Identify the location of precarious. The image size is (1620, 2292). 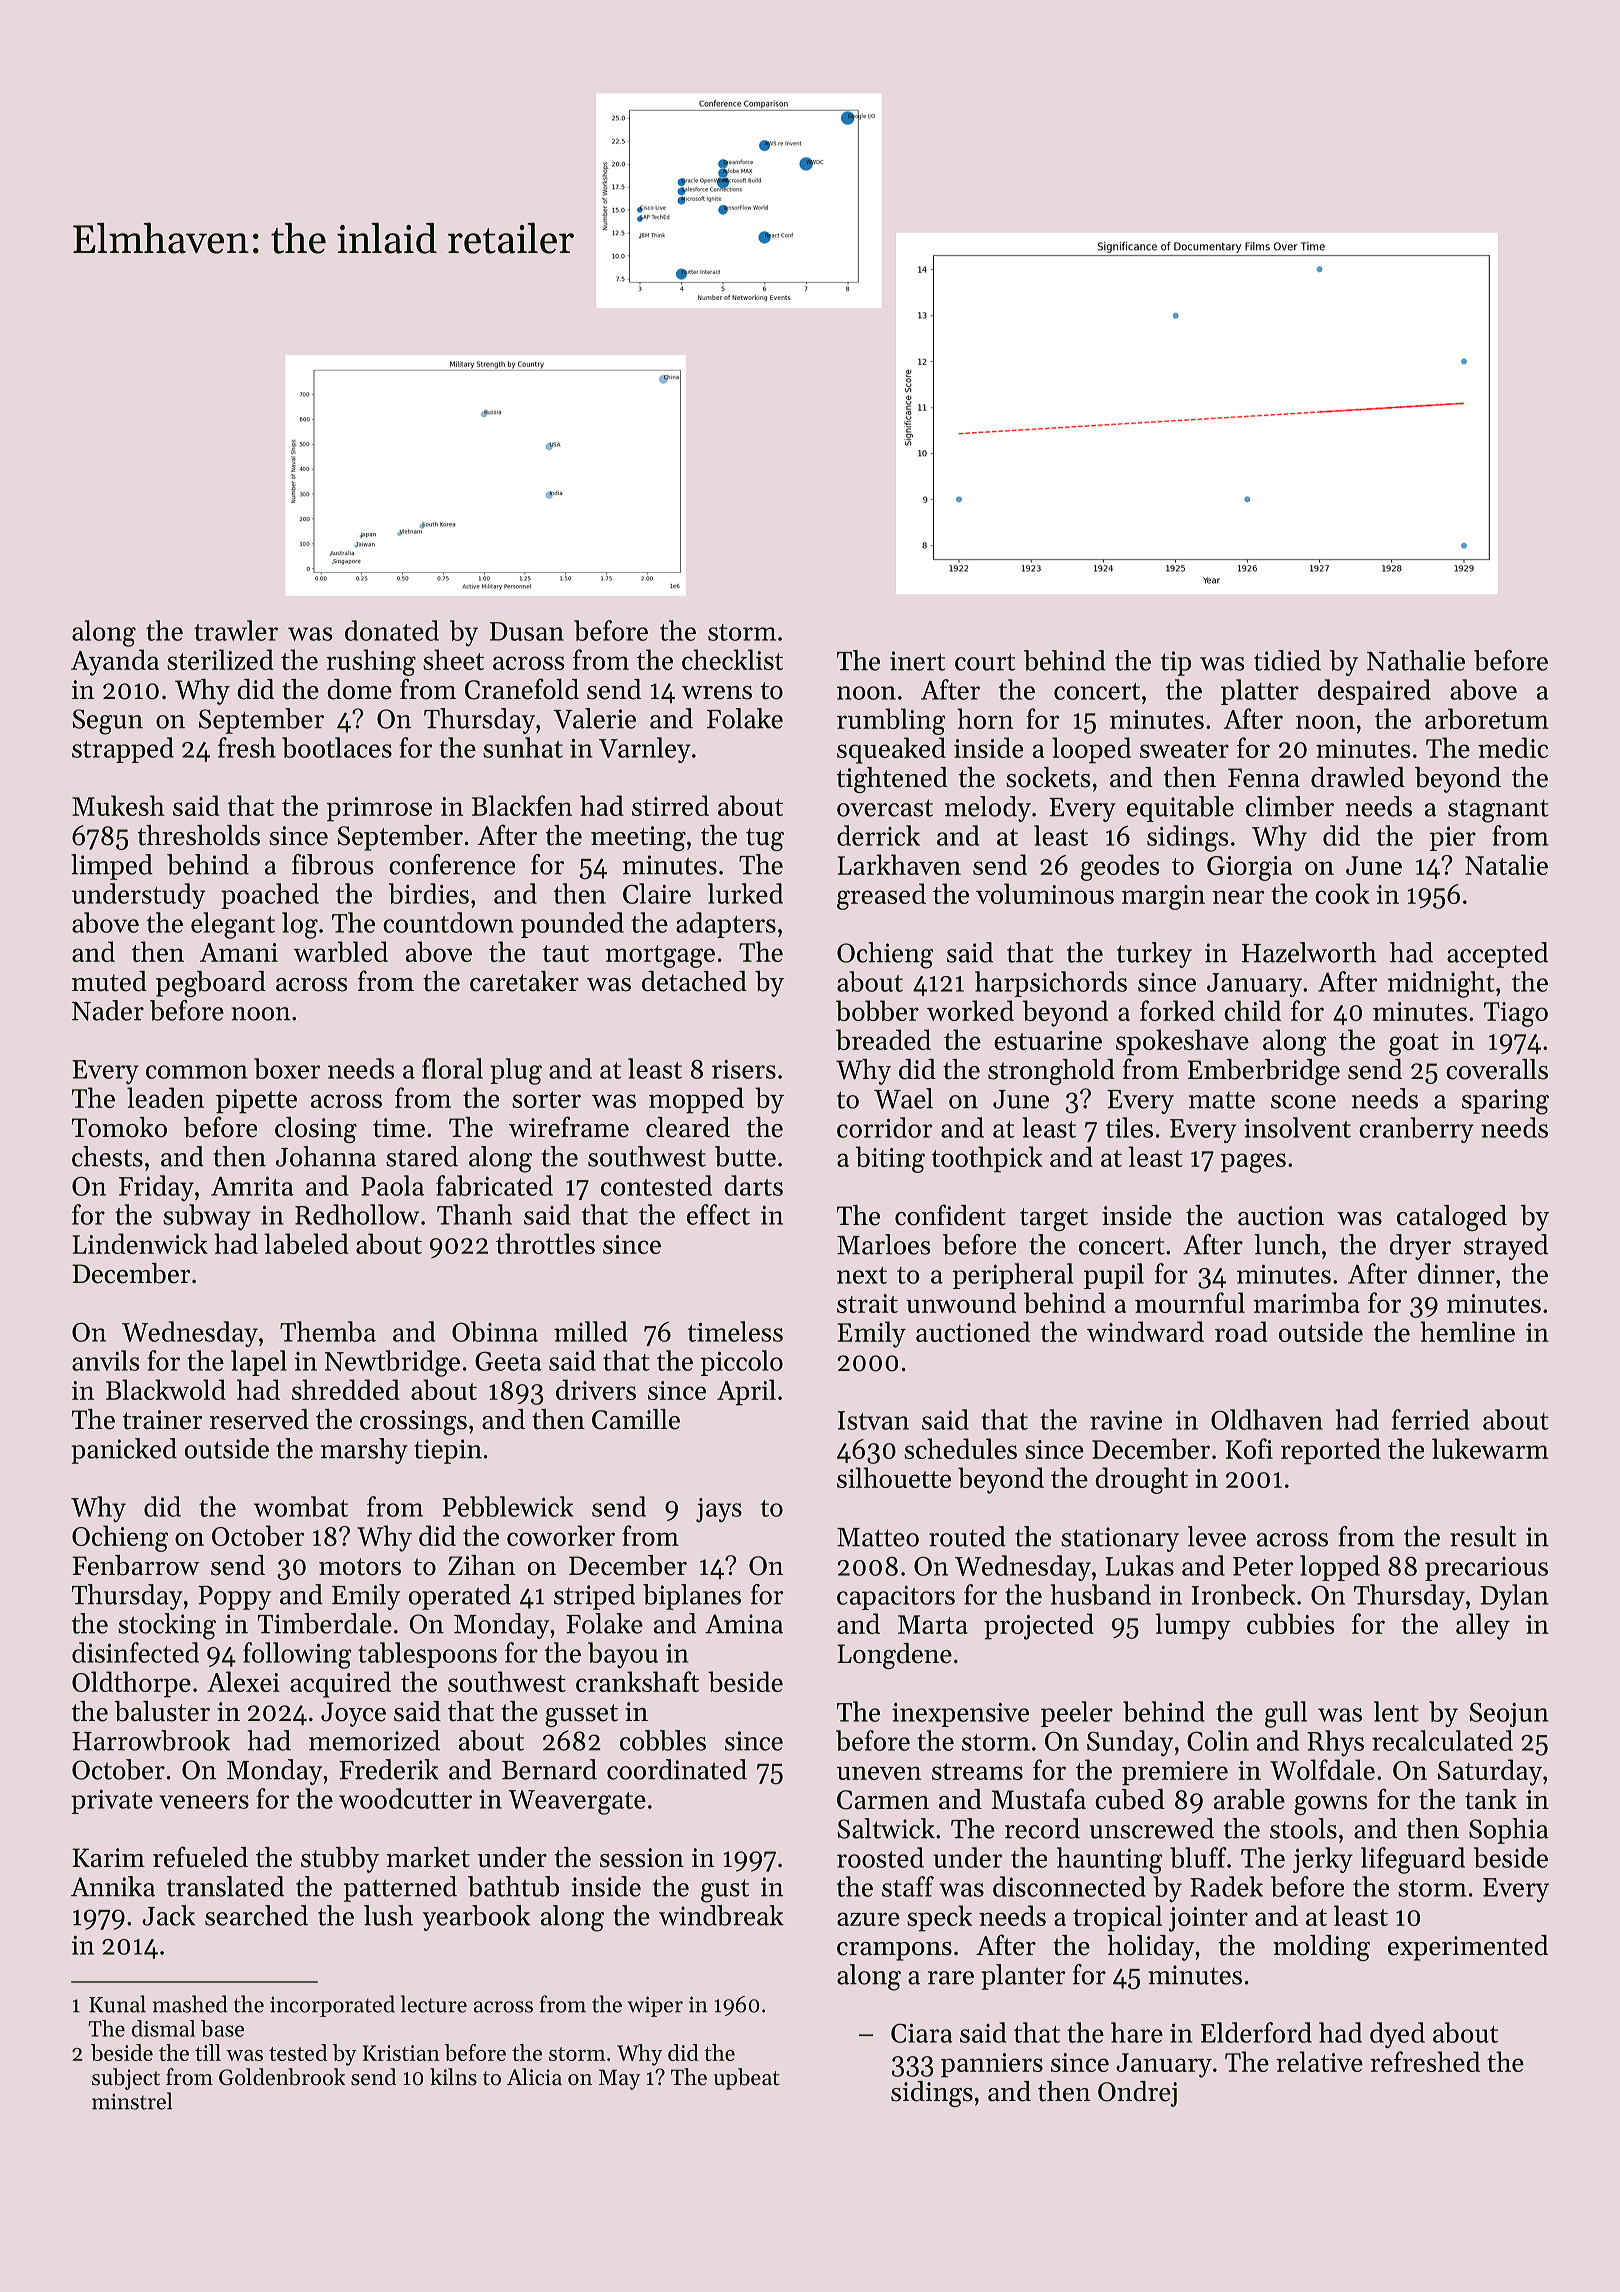
(1486, 1569).
